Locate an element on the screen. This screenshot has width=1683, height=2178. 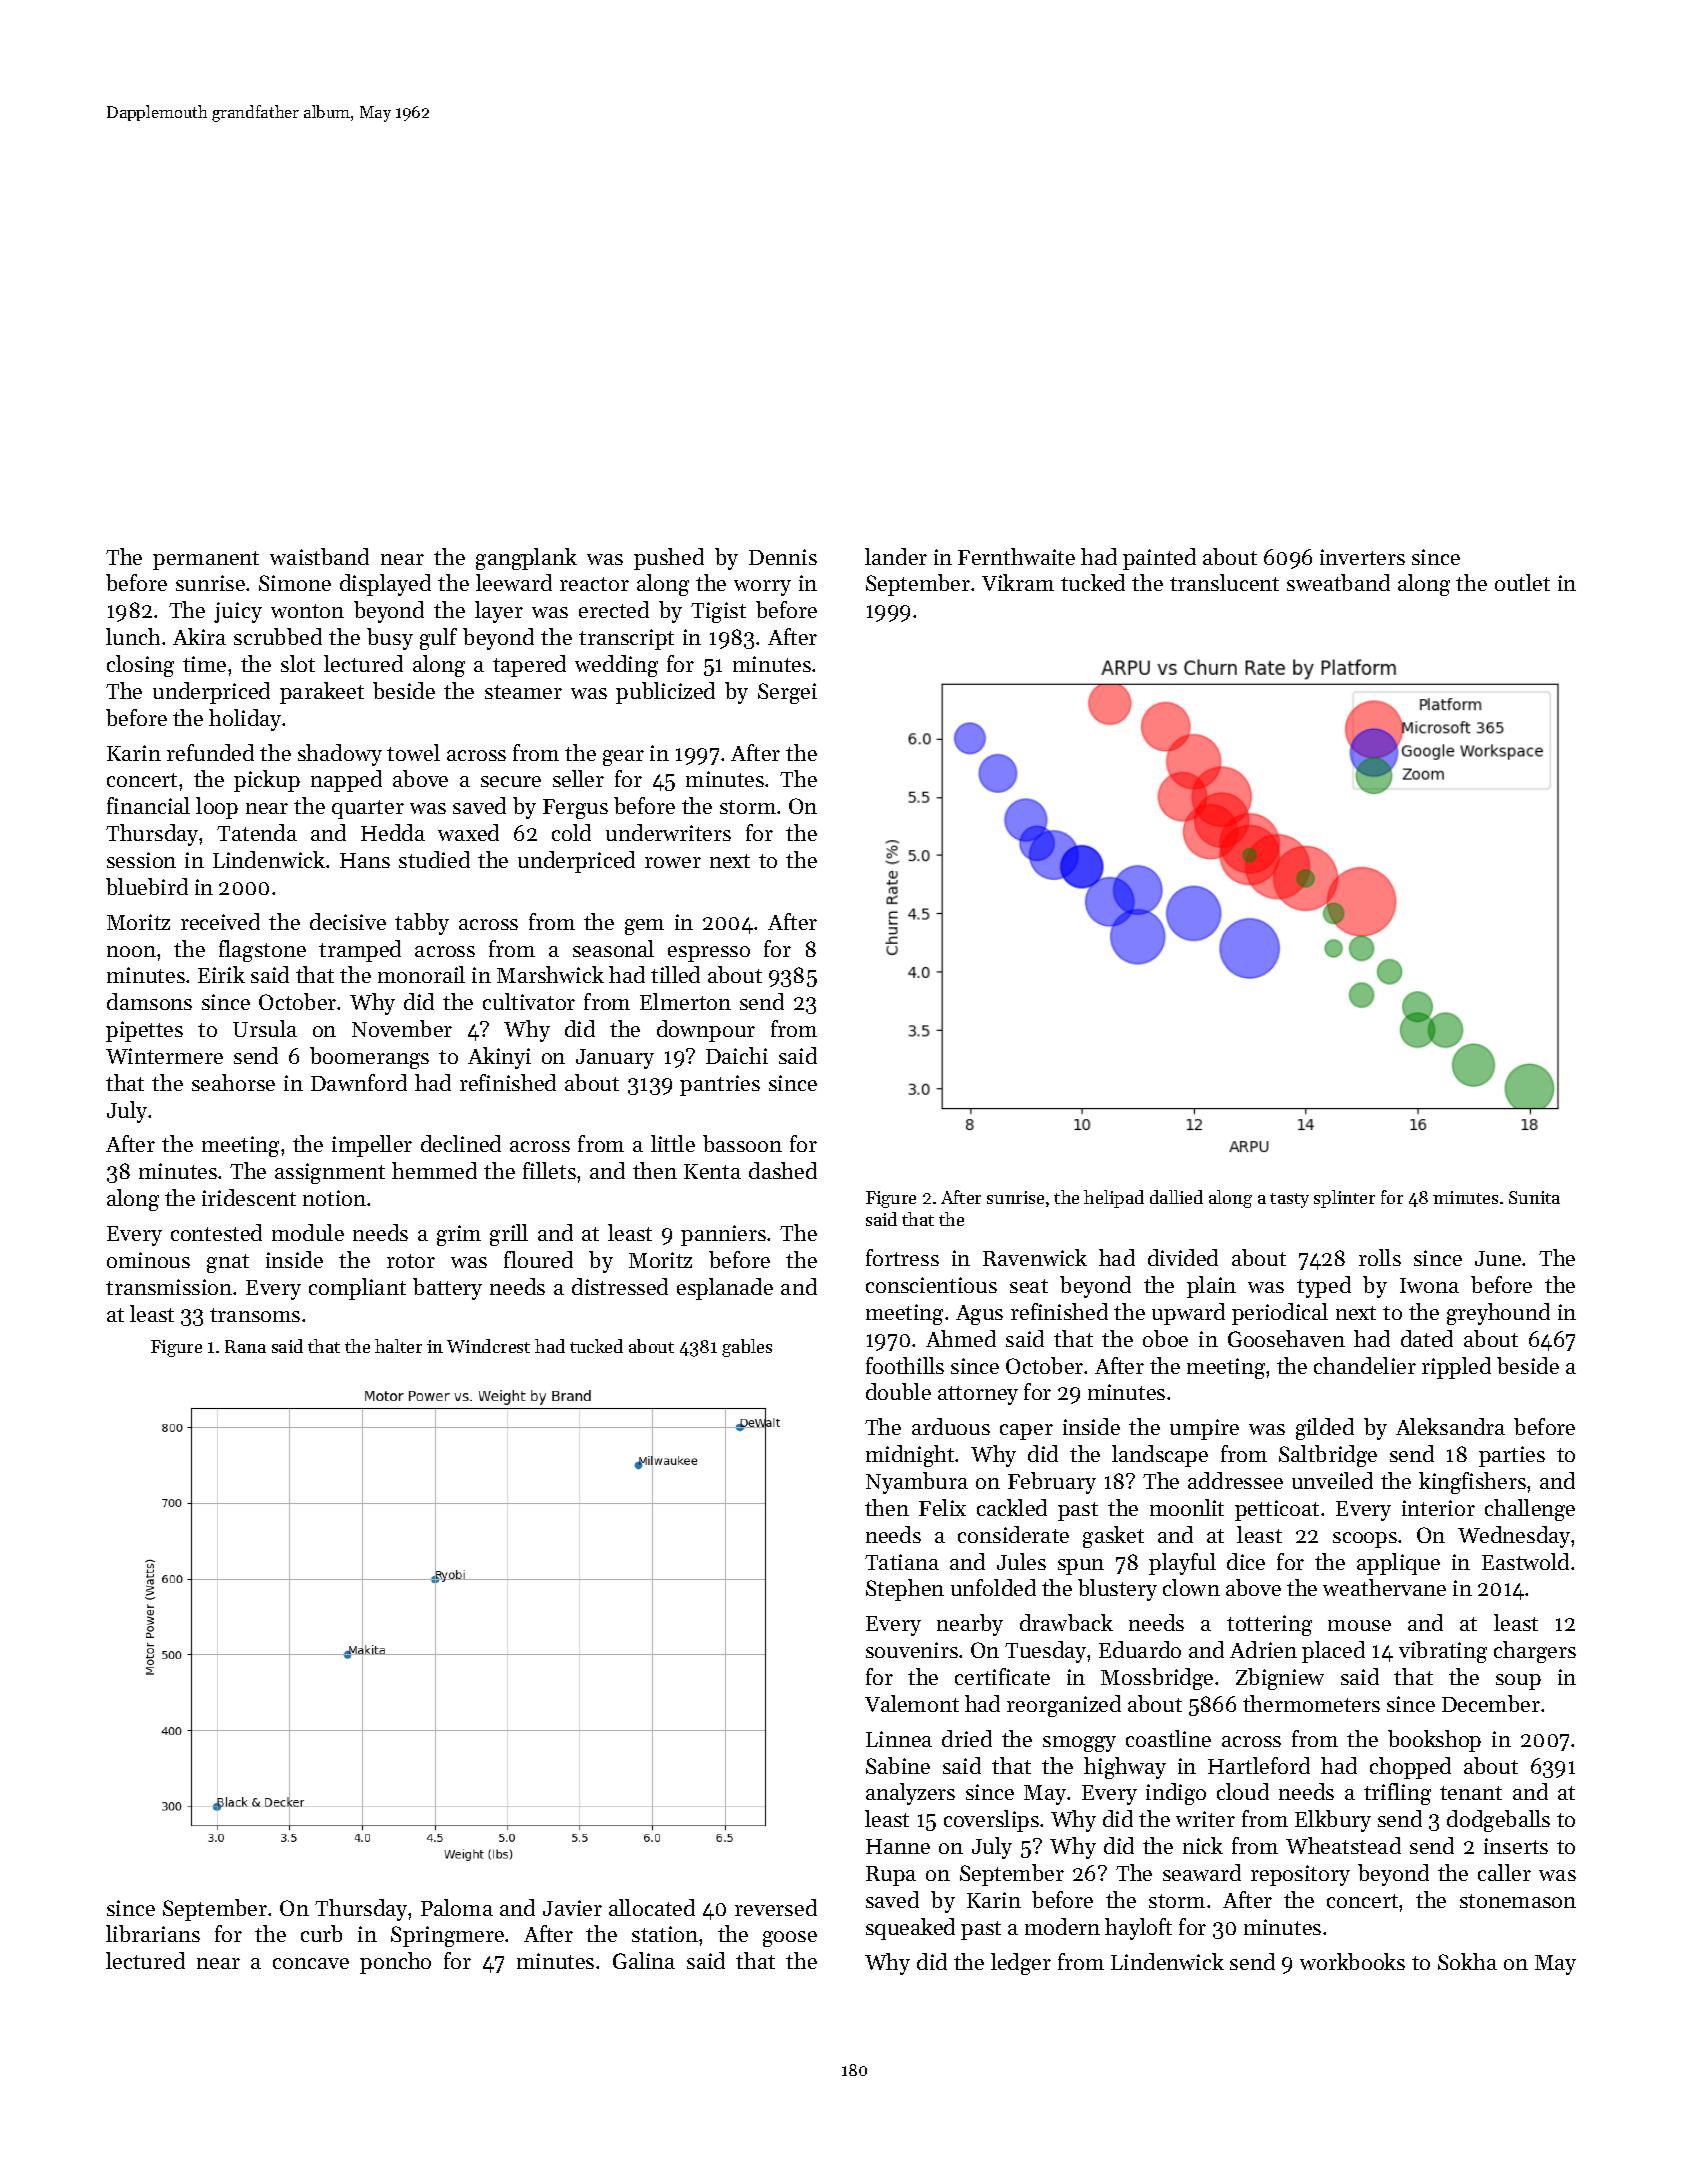
contested is located at coordinates (216, 1232).
